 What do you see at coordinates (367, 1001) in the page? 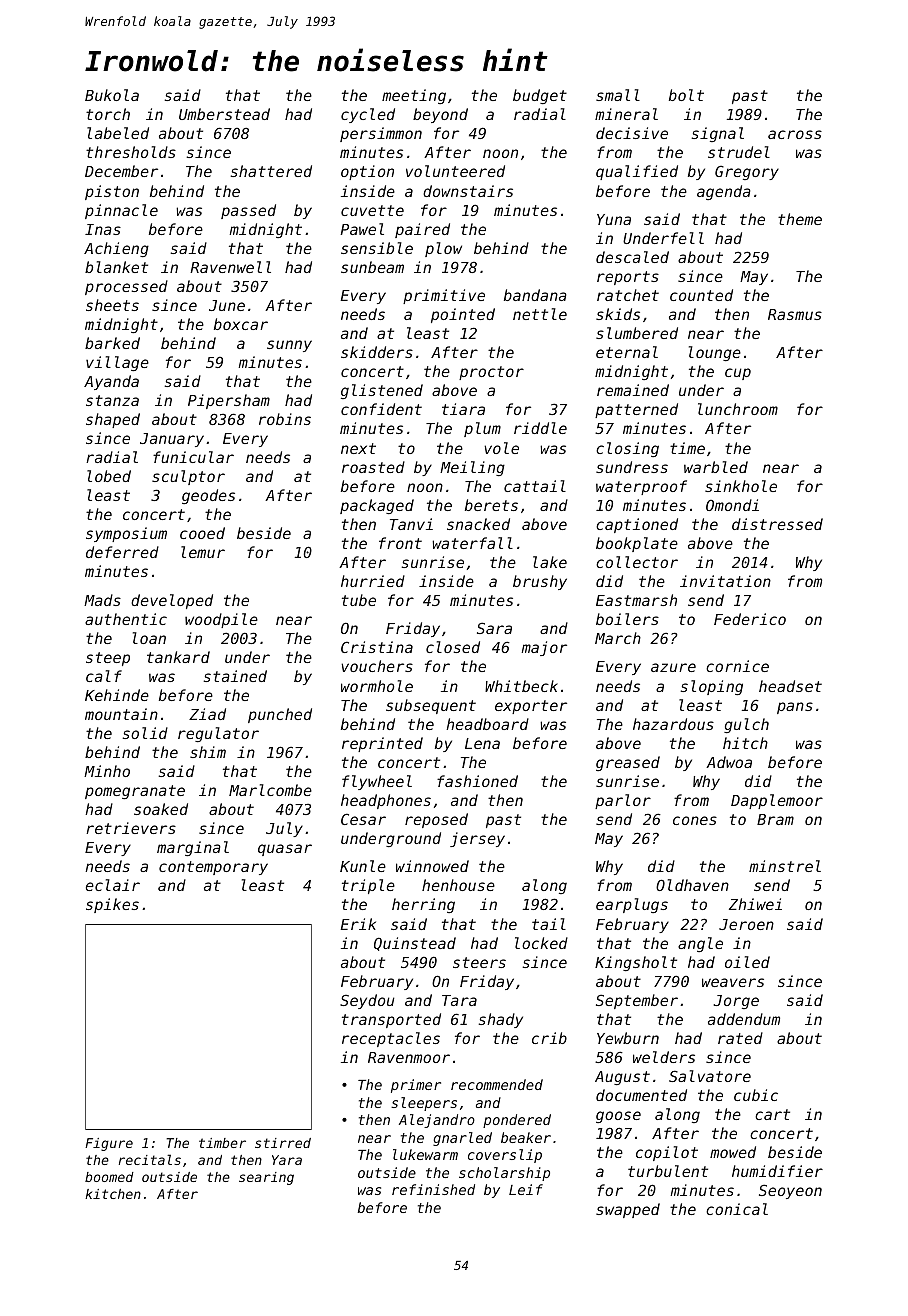
I see `Seydou` at bounding box center [367, 1001].
